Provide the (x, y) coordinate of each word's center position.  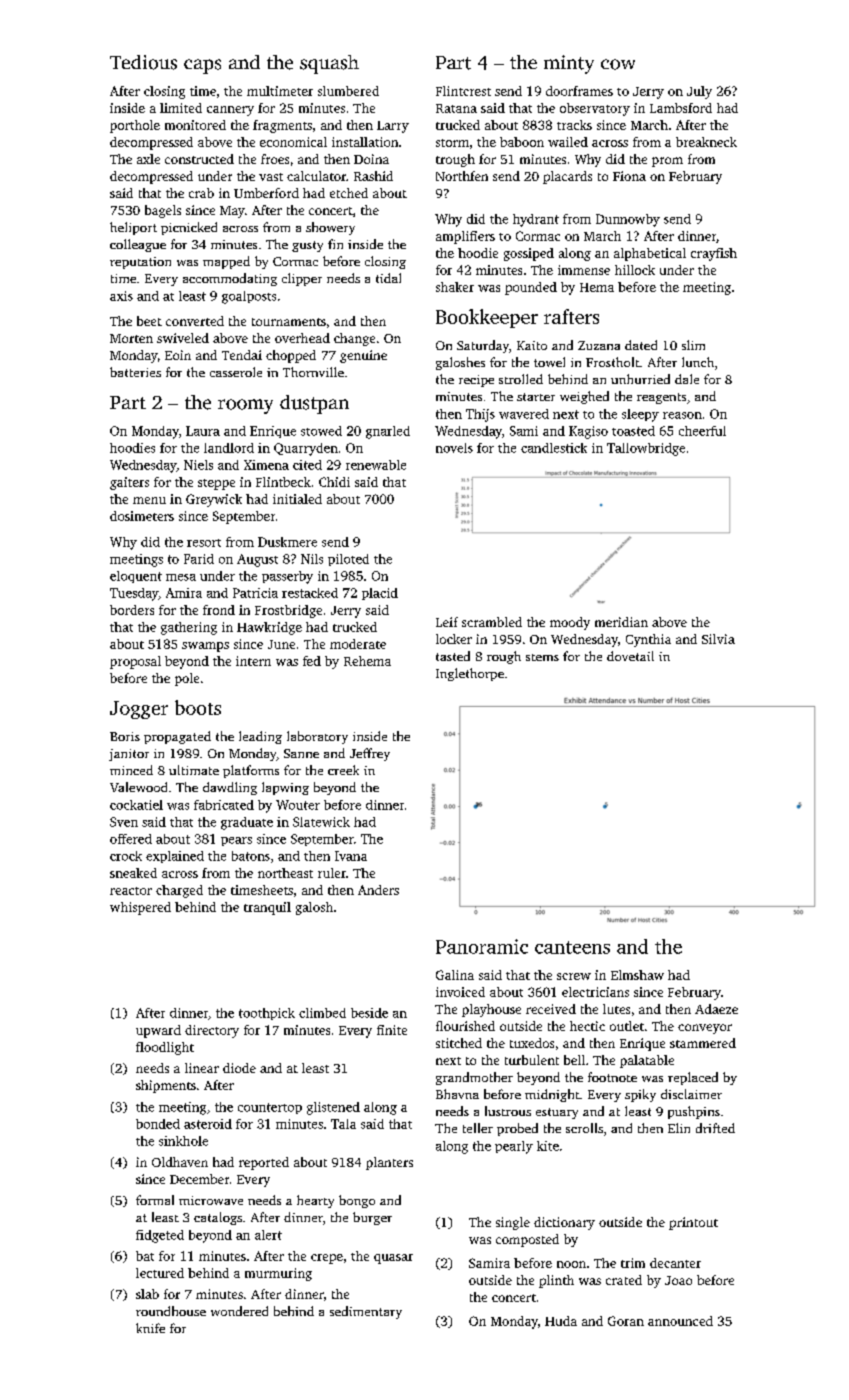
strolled (521, 379)
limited (181, 108)
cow (618, 64)
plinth (556, 1281)
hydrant (536, 220)
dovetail (630, 656)
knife (150, 1328)
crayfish (714, 254)
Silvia (718, 639)
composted (527, 1240)
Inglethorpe (470, 674)
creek (343, 770)
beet (149, 321)
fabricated (224, 805)
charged (179, 891)
